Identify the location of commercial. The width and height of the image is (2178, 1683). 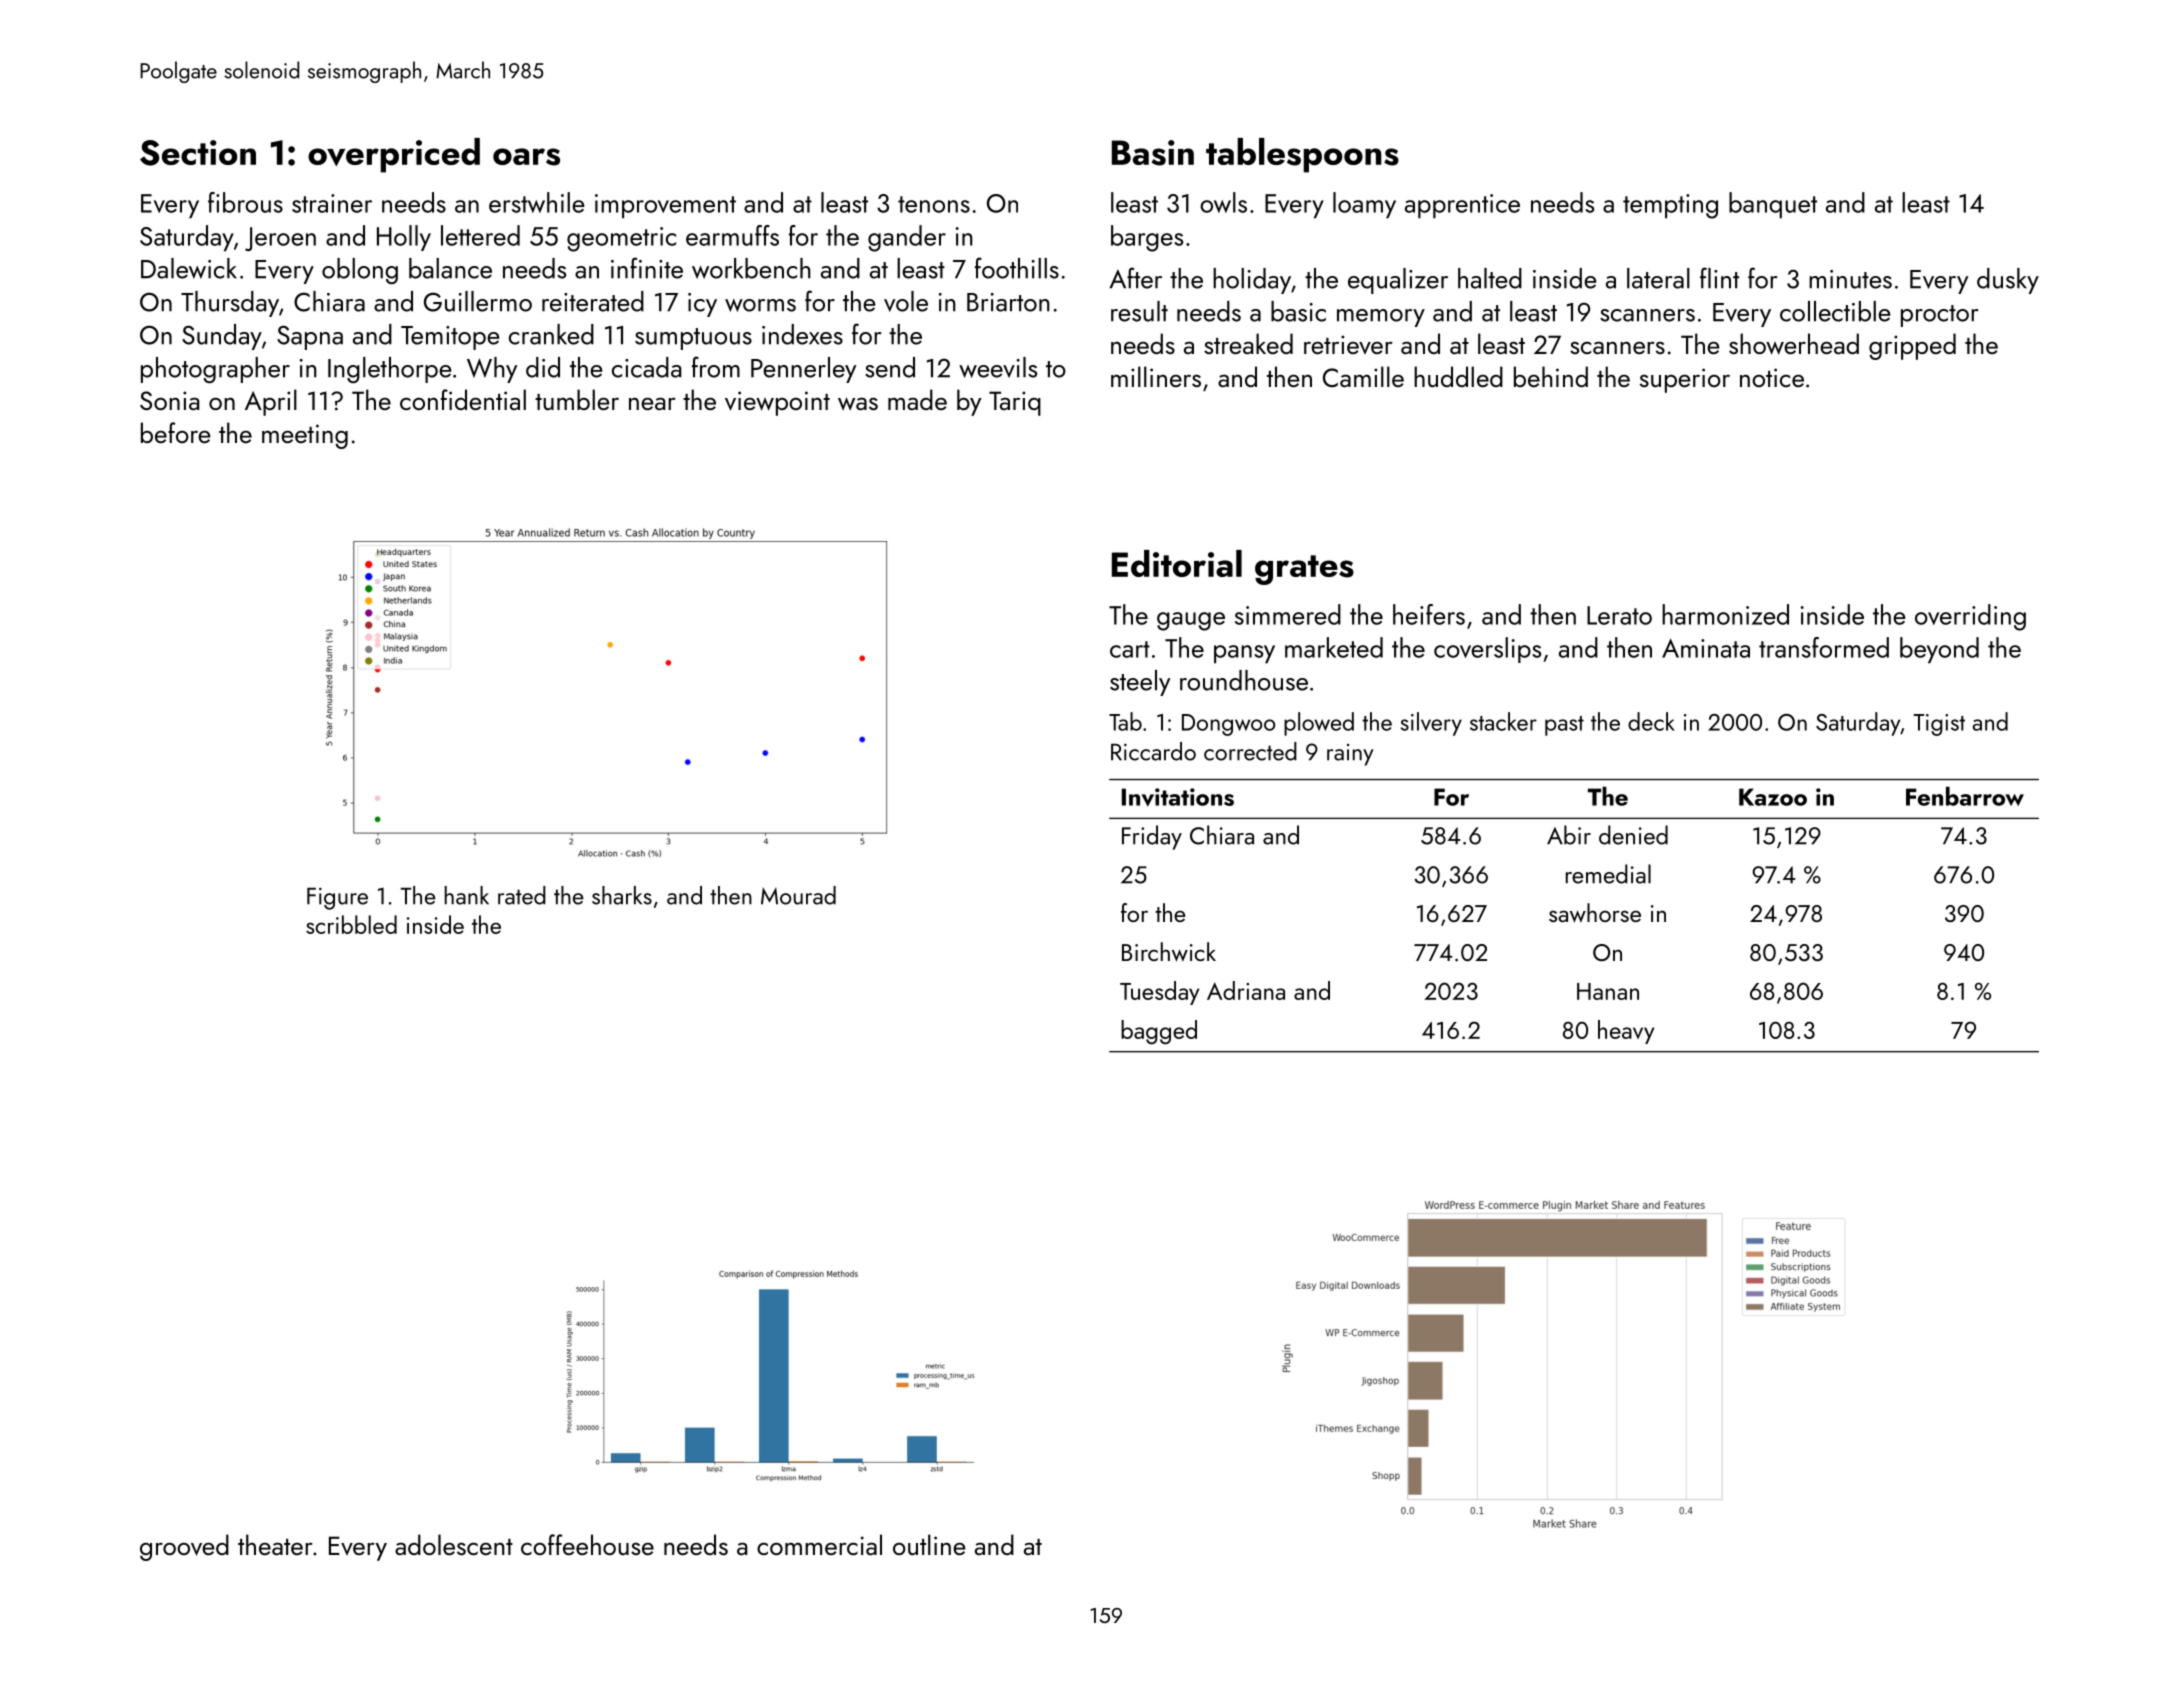
(819, 1544).
